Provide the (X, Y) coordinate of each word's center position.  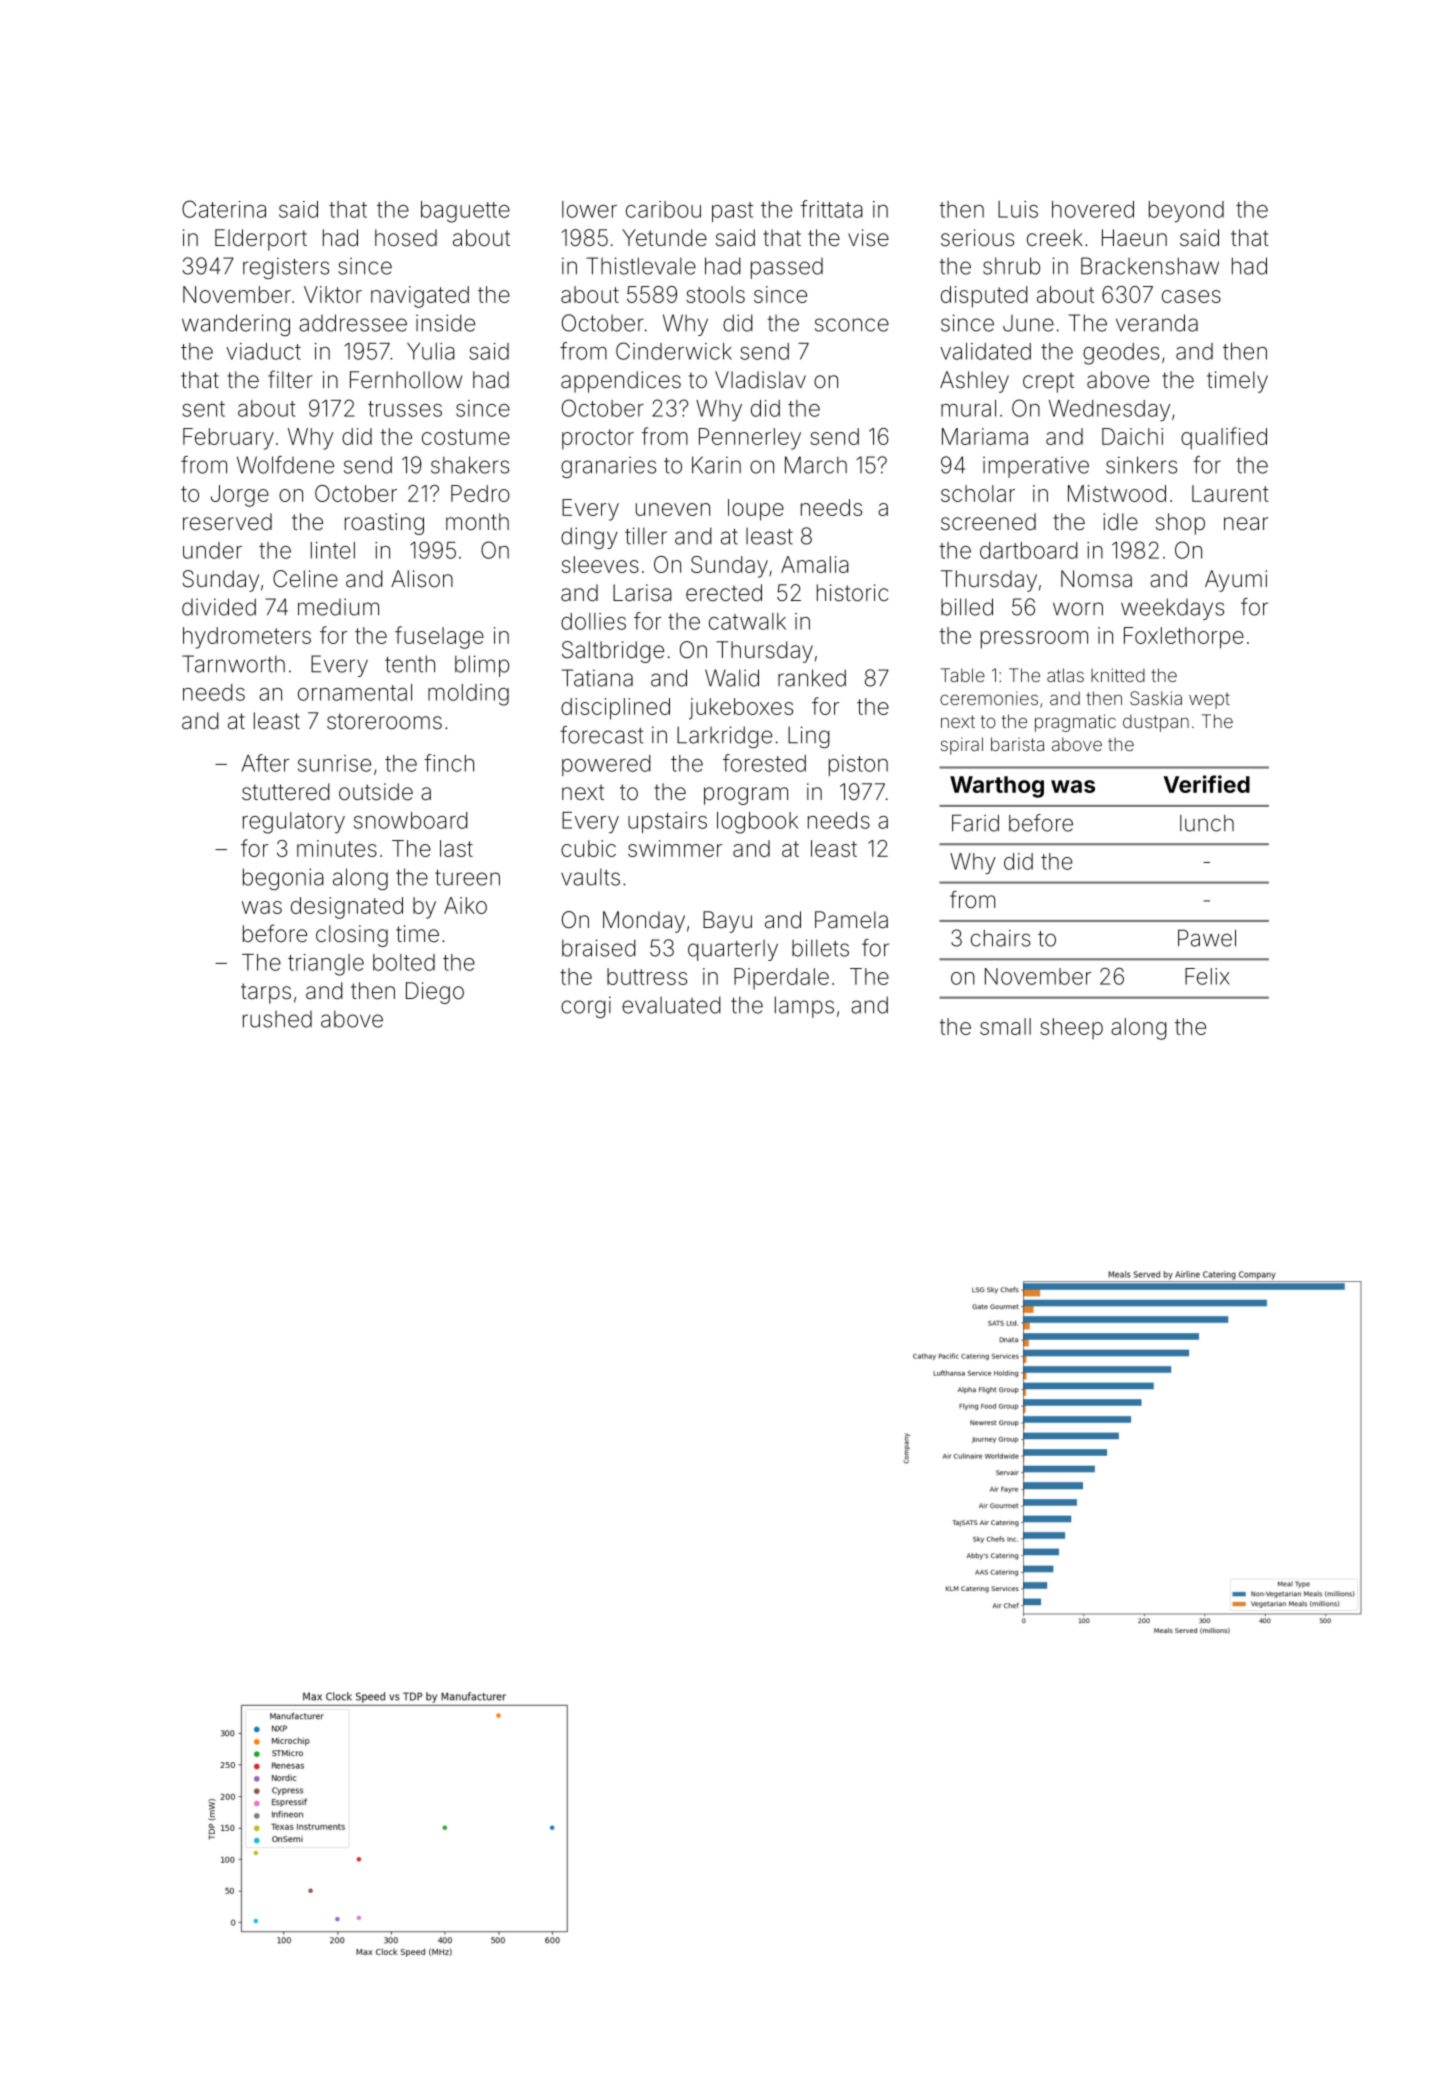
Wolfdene (285, 465)
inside (445, 323)
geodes (1121, 354)
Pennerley (750, 439)
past (732, 212)
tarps (266, 993)
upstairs (667, 822)
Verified (1207, 784)
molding (468, 695)
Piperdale (781, 978)
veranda (1157, 323)
